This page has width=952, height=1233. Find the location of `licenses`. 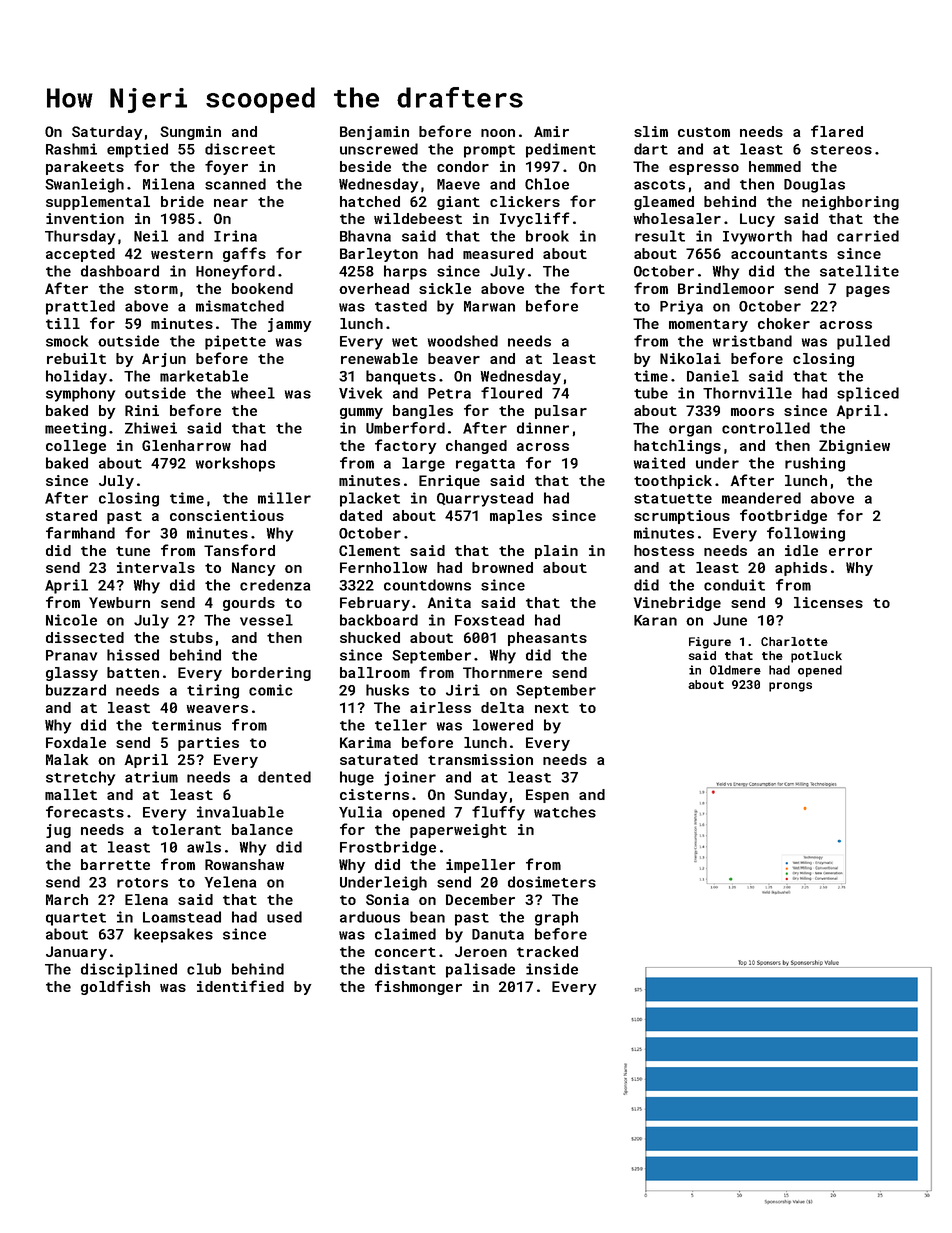

licenses is located at coordinates (828, 602).
